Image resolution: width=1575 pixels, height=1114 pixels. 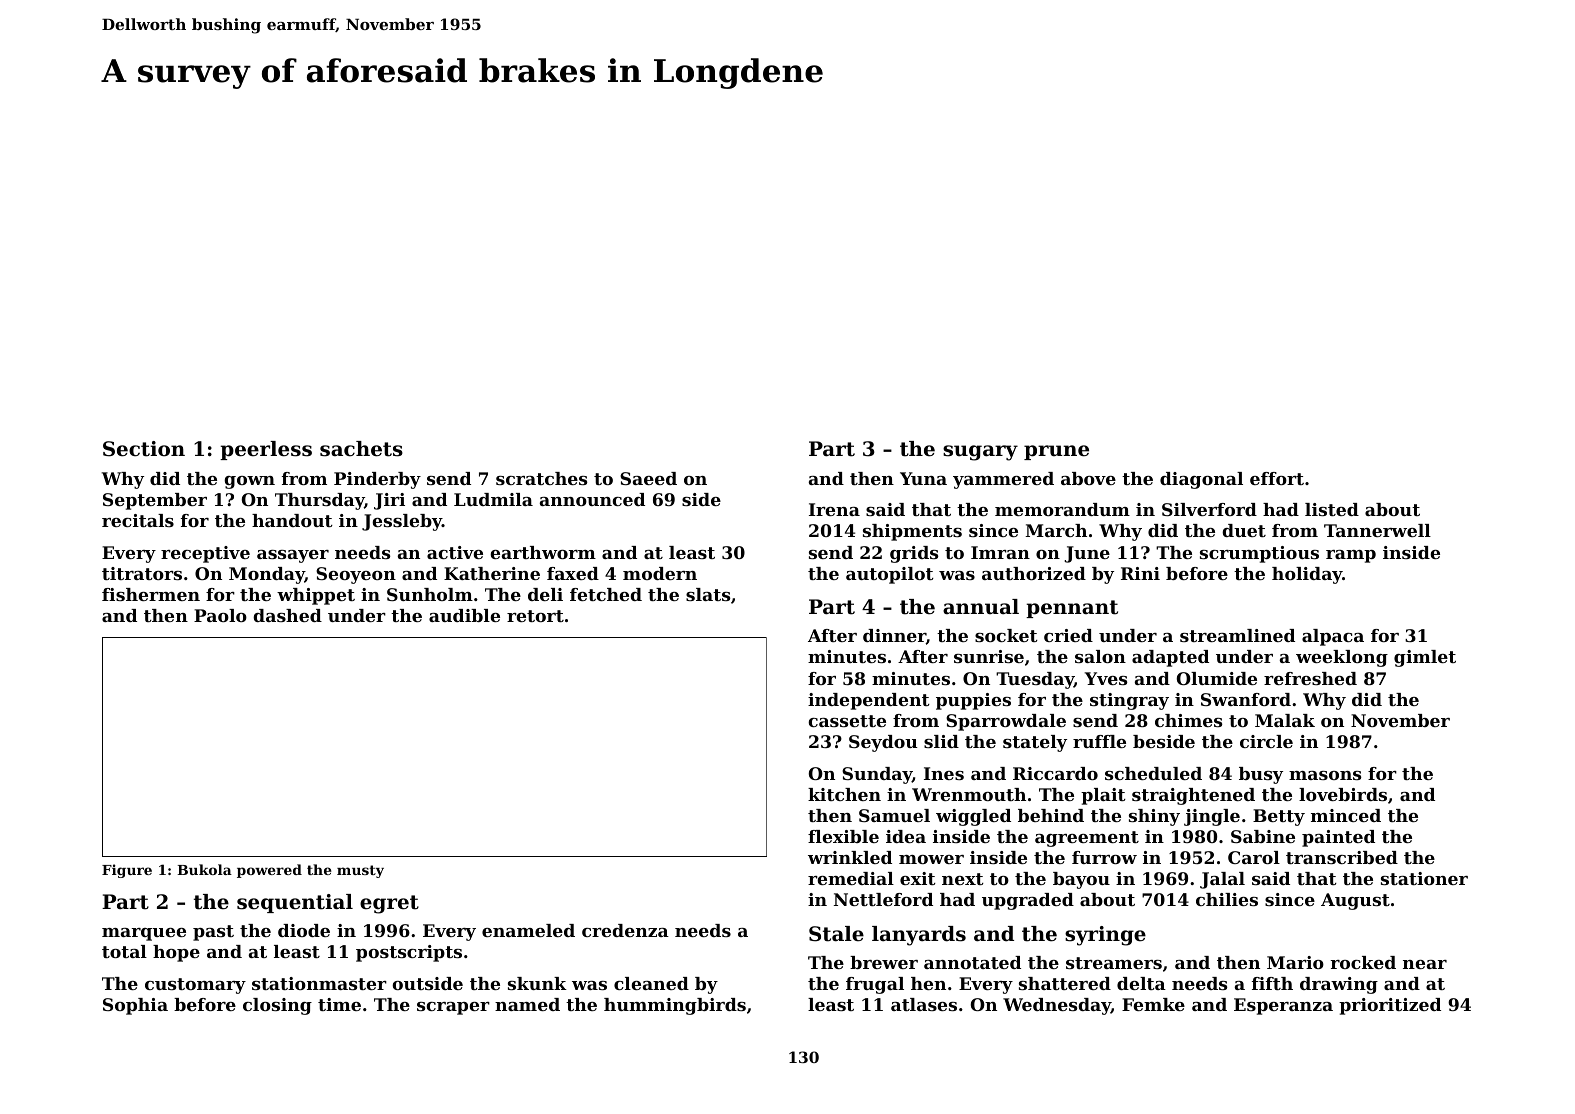 I want to click on Carol, so click(x=1254, y=857).
